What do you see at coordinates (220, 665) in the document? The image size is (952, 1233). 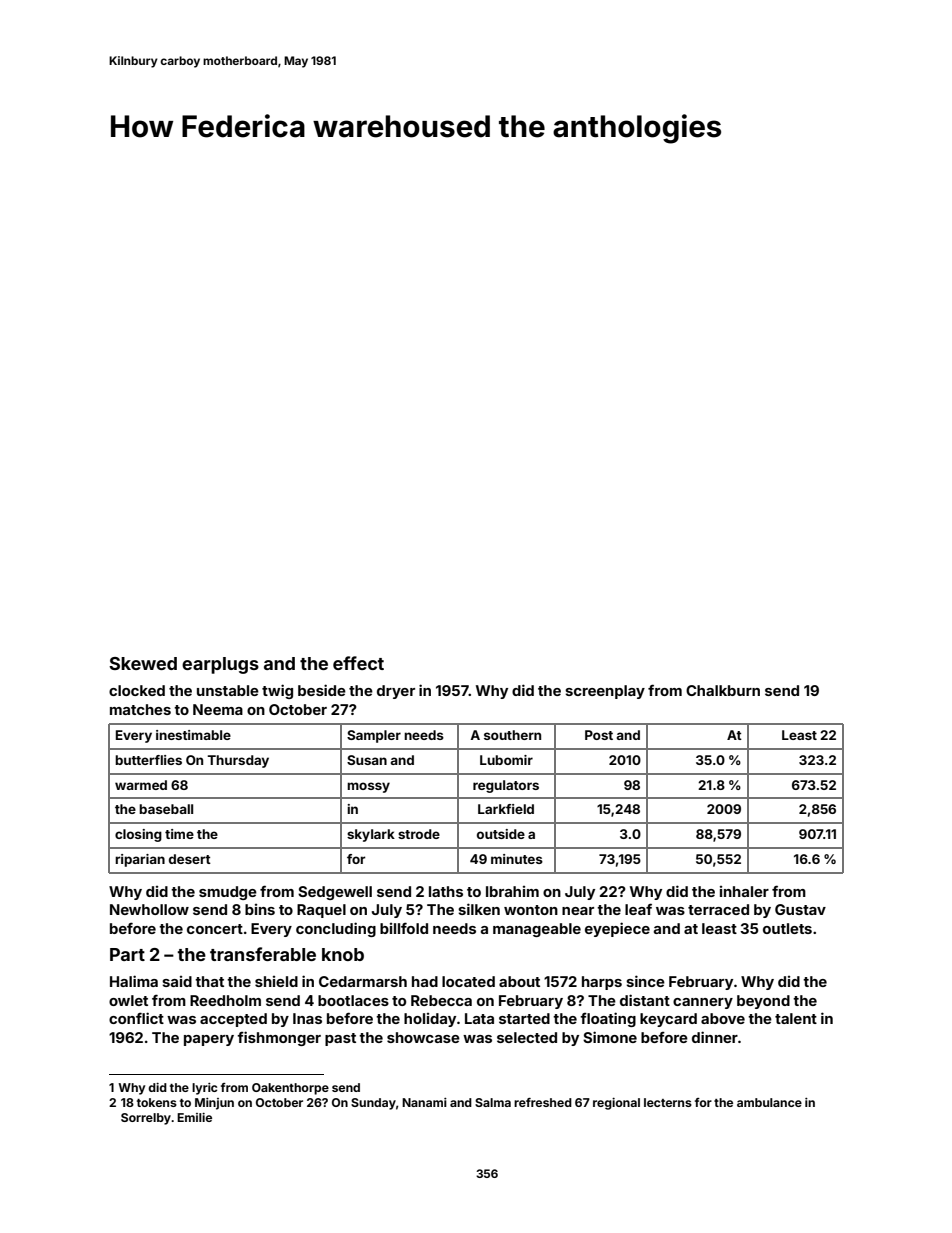 I see `earplugs` at bounding box center [220, 665].
